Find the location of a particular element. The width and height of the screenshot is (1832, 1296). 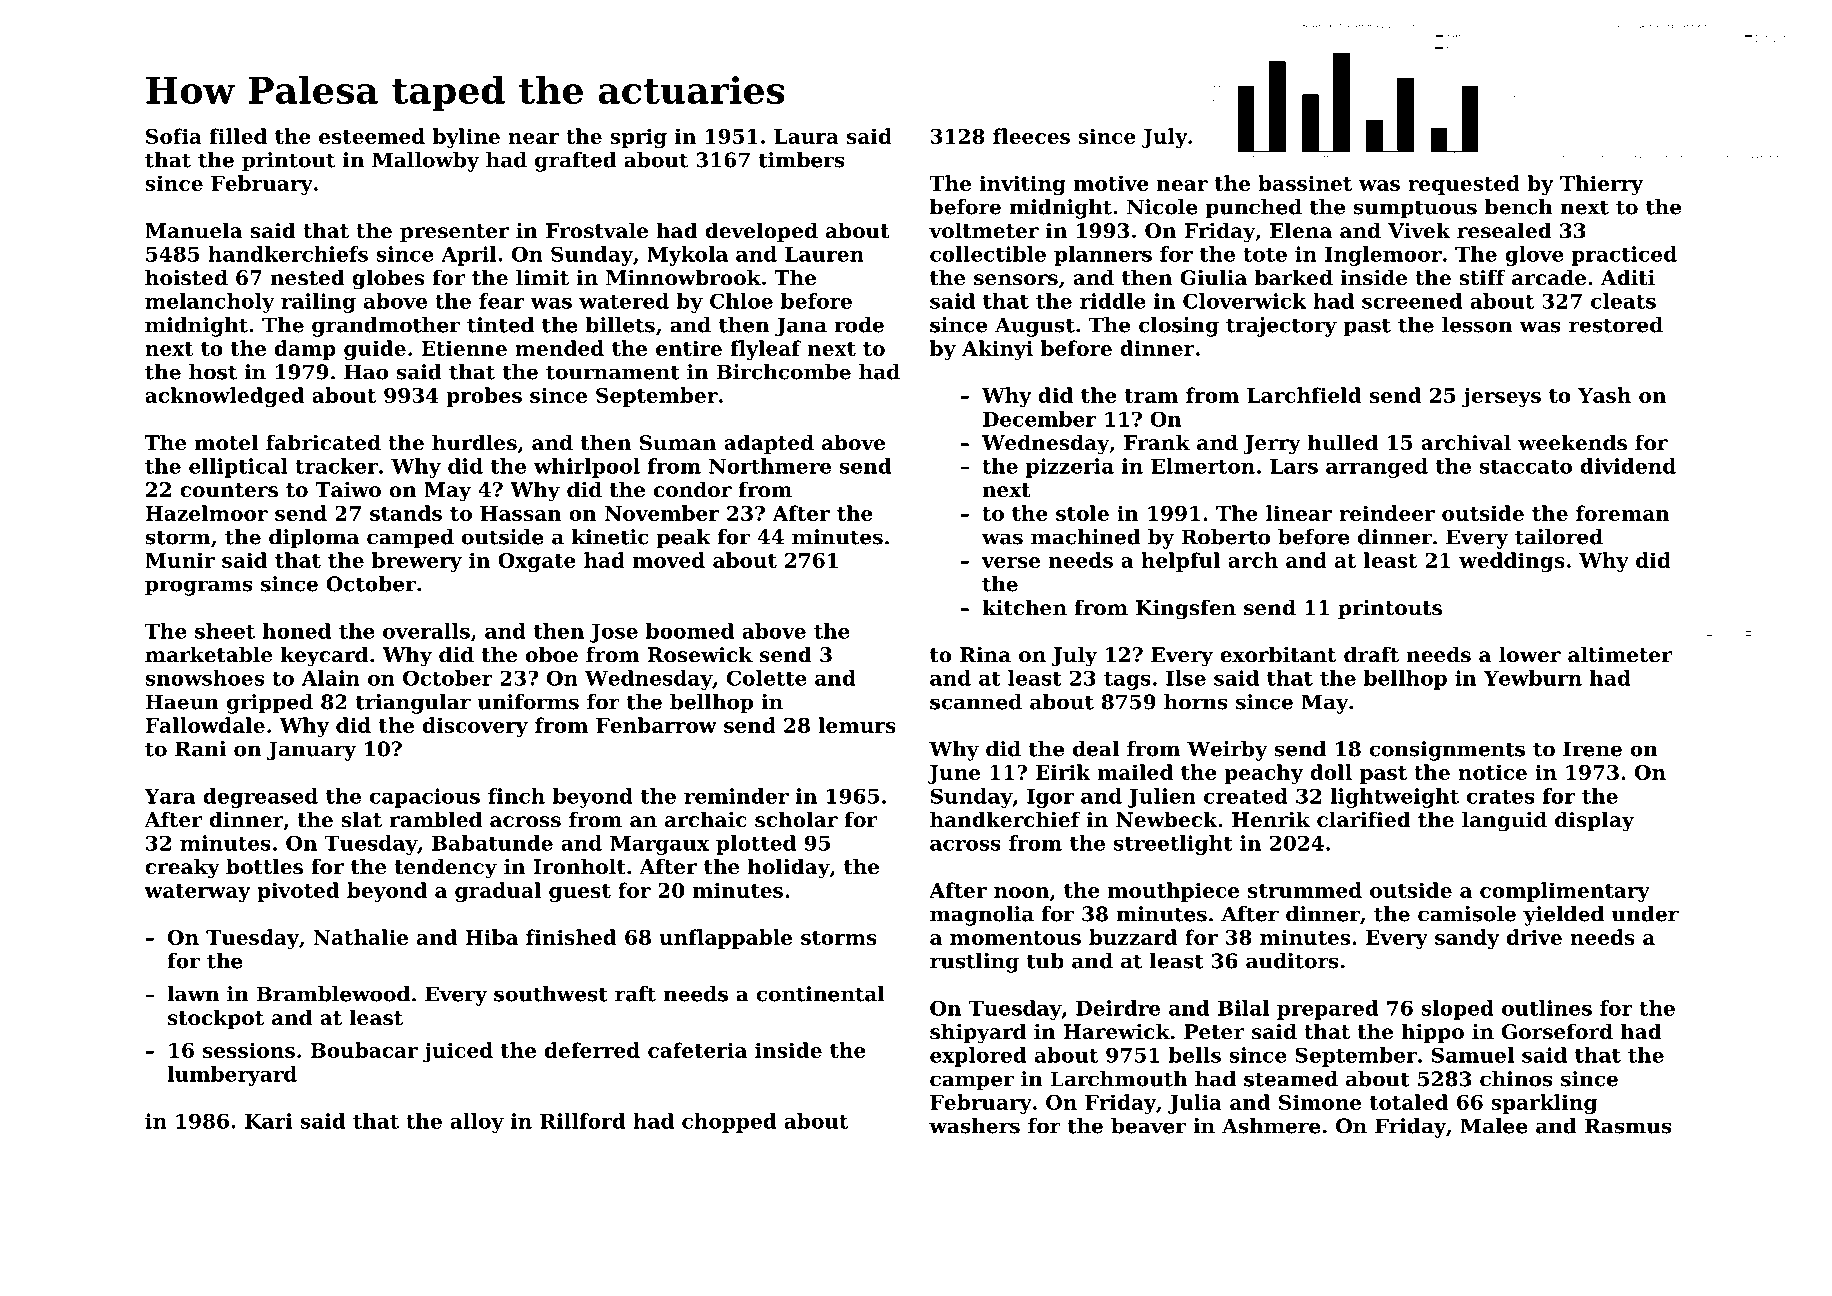

discovery is located at coordinates (475, 727).
